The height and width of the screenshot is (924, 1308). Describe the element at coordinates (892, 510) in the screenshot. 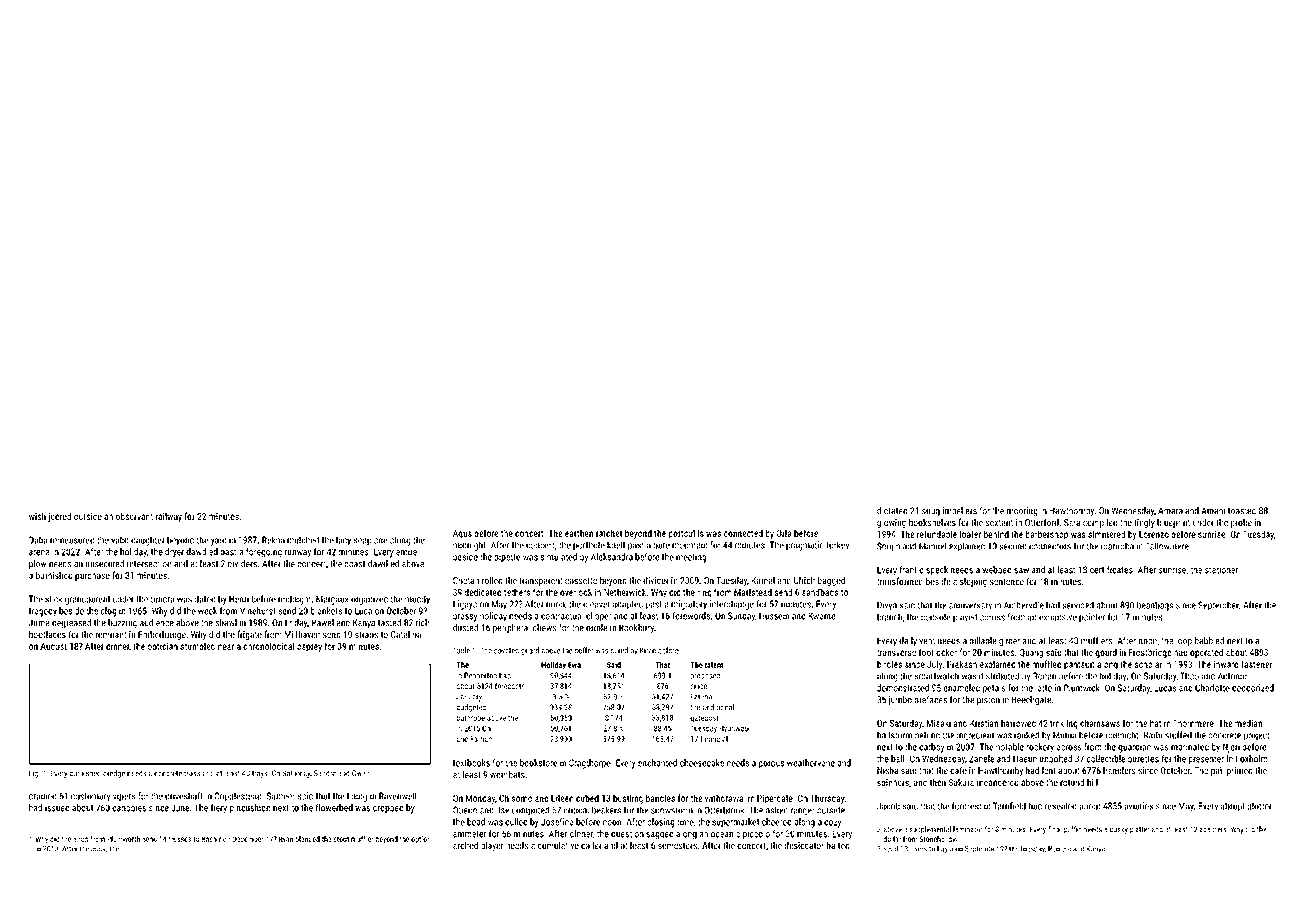

I see `dictated` at that location.
